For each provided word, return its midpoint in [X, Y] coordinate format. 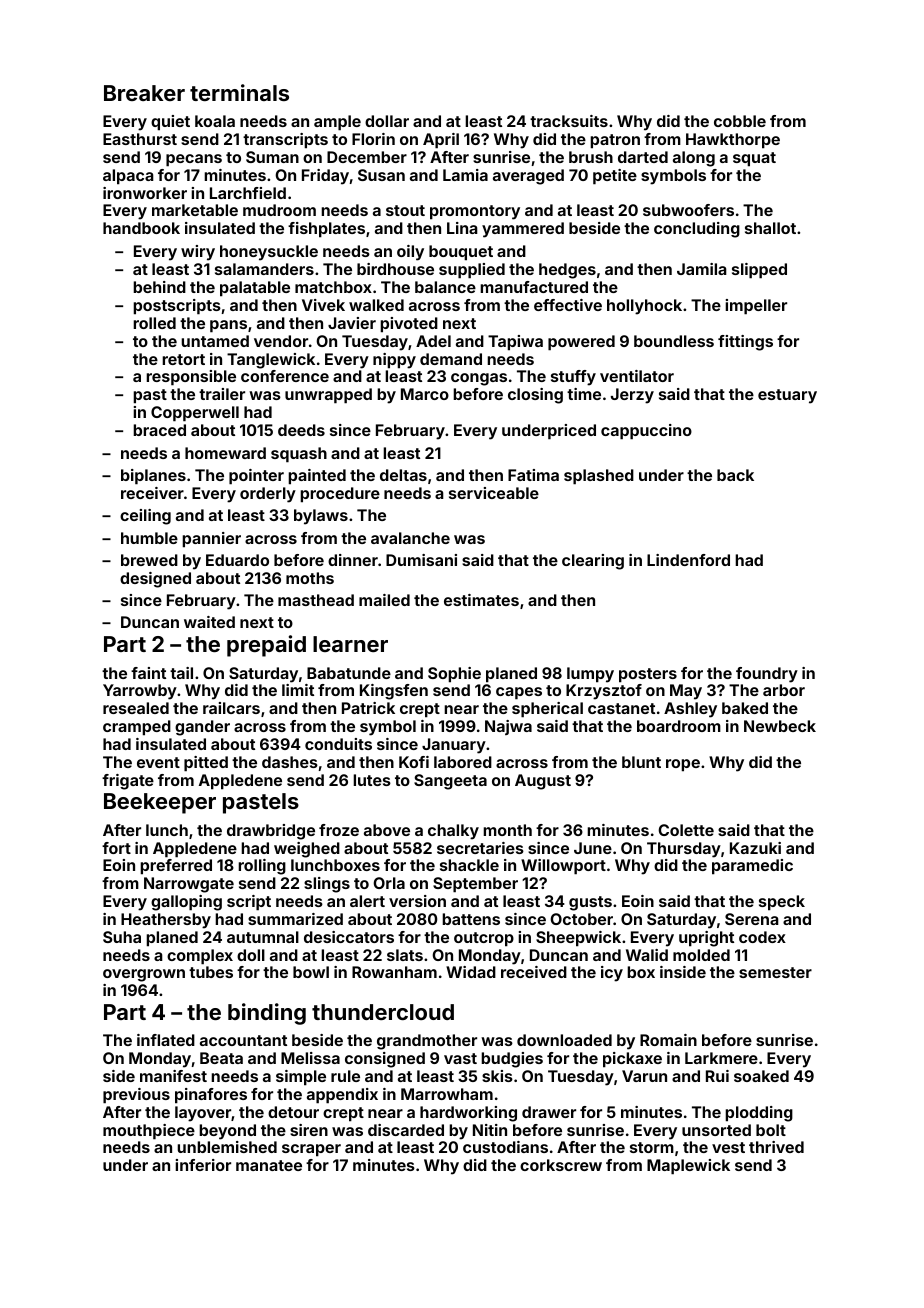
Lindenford [688, 560]
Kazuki [755, 848]
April [441, 141]
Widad [471, 972]
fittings [745, 343]
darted [643, 157]
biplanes [153, 477]
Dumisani [421, 560]
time [584, 394]
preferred [176, 867]
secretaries [480, 848]
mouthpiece [149, 1132]
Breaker [144, 93]
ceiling [145, 517]
